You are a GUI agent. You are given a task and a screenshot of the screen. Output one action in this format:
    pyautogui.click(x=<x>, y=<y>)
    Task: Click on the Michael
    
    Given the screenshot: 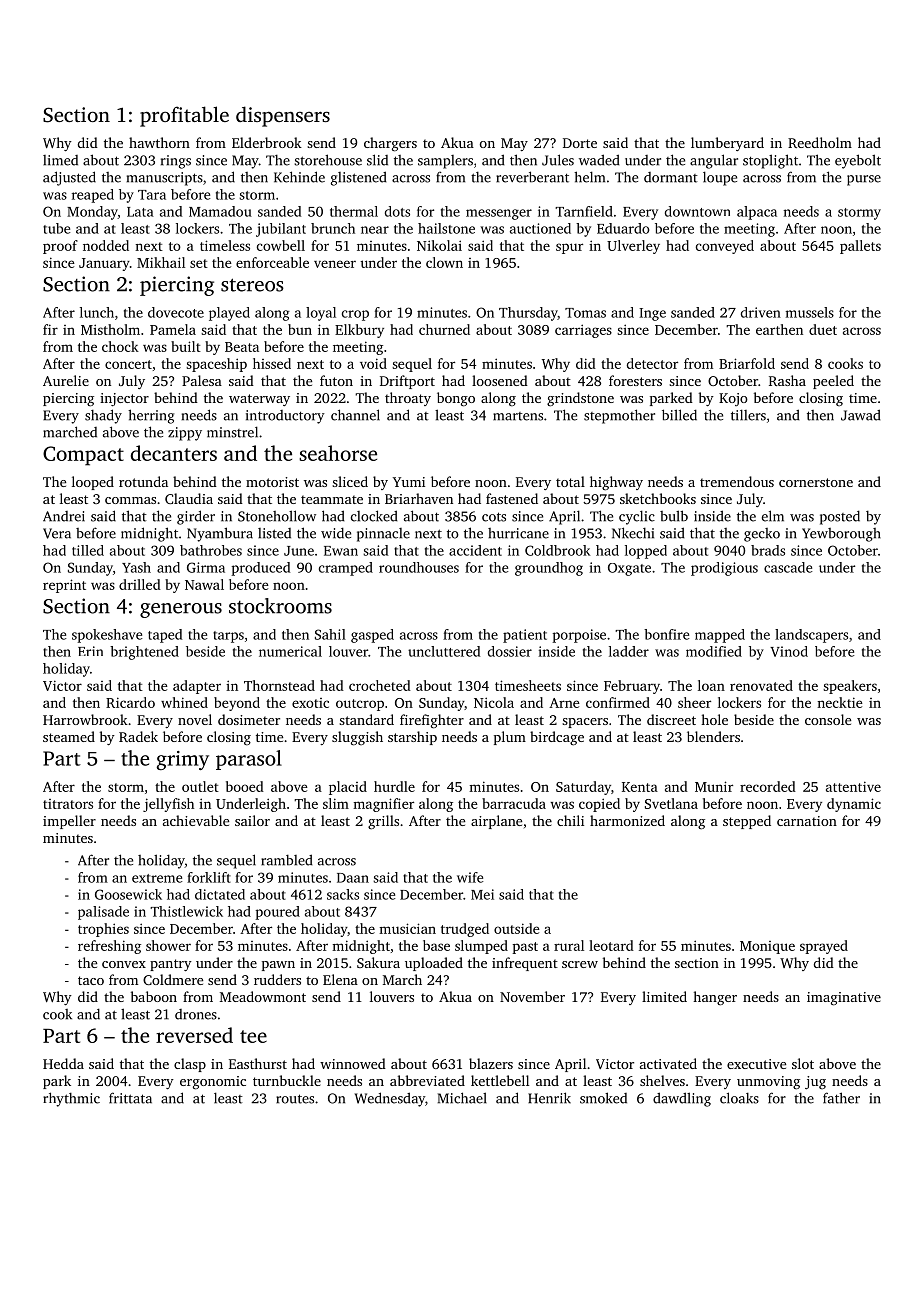 What is the action you would take?
    pyautogui.click(x=462, y=1098)
